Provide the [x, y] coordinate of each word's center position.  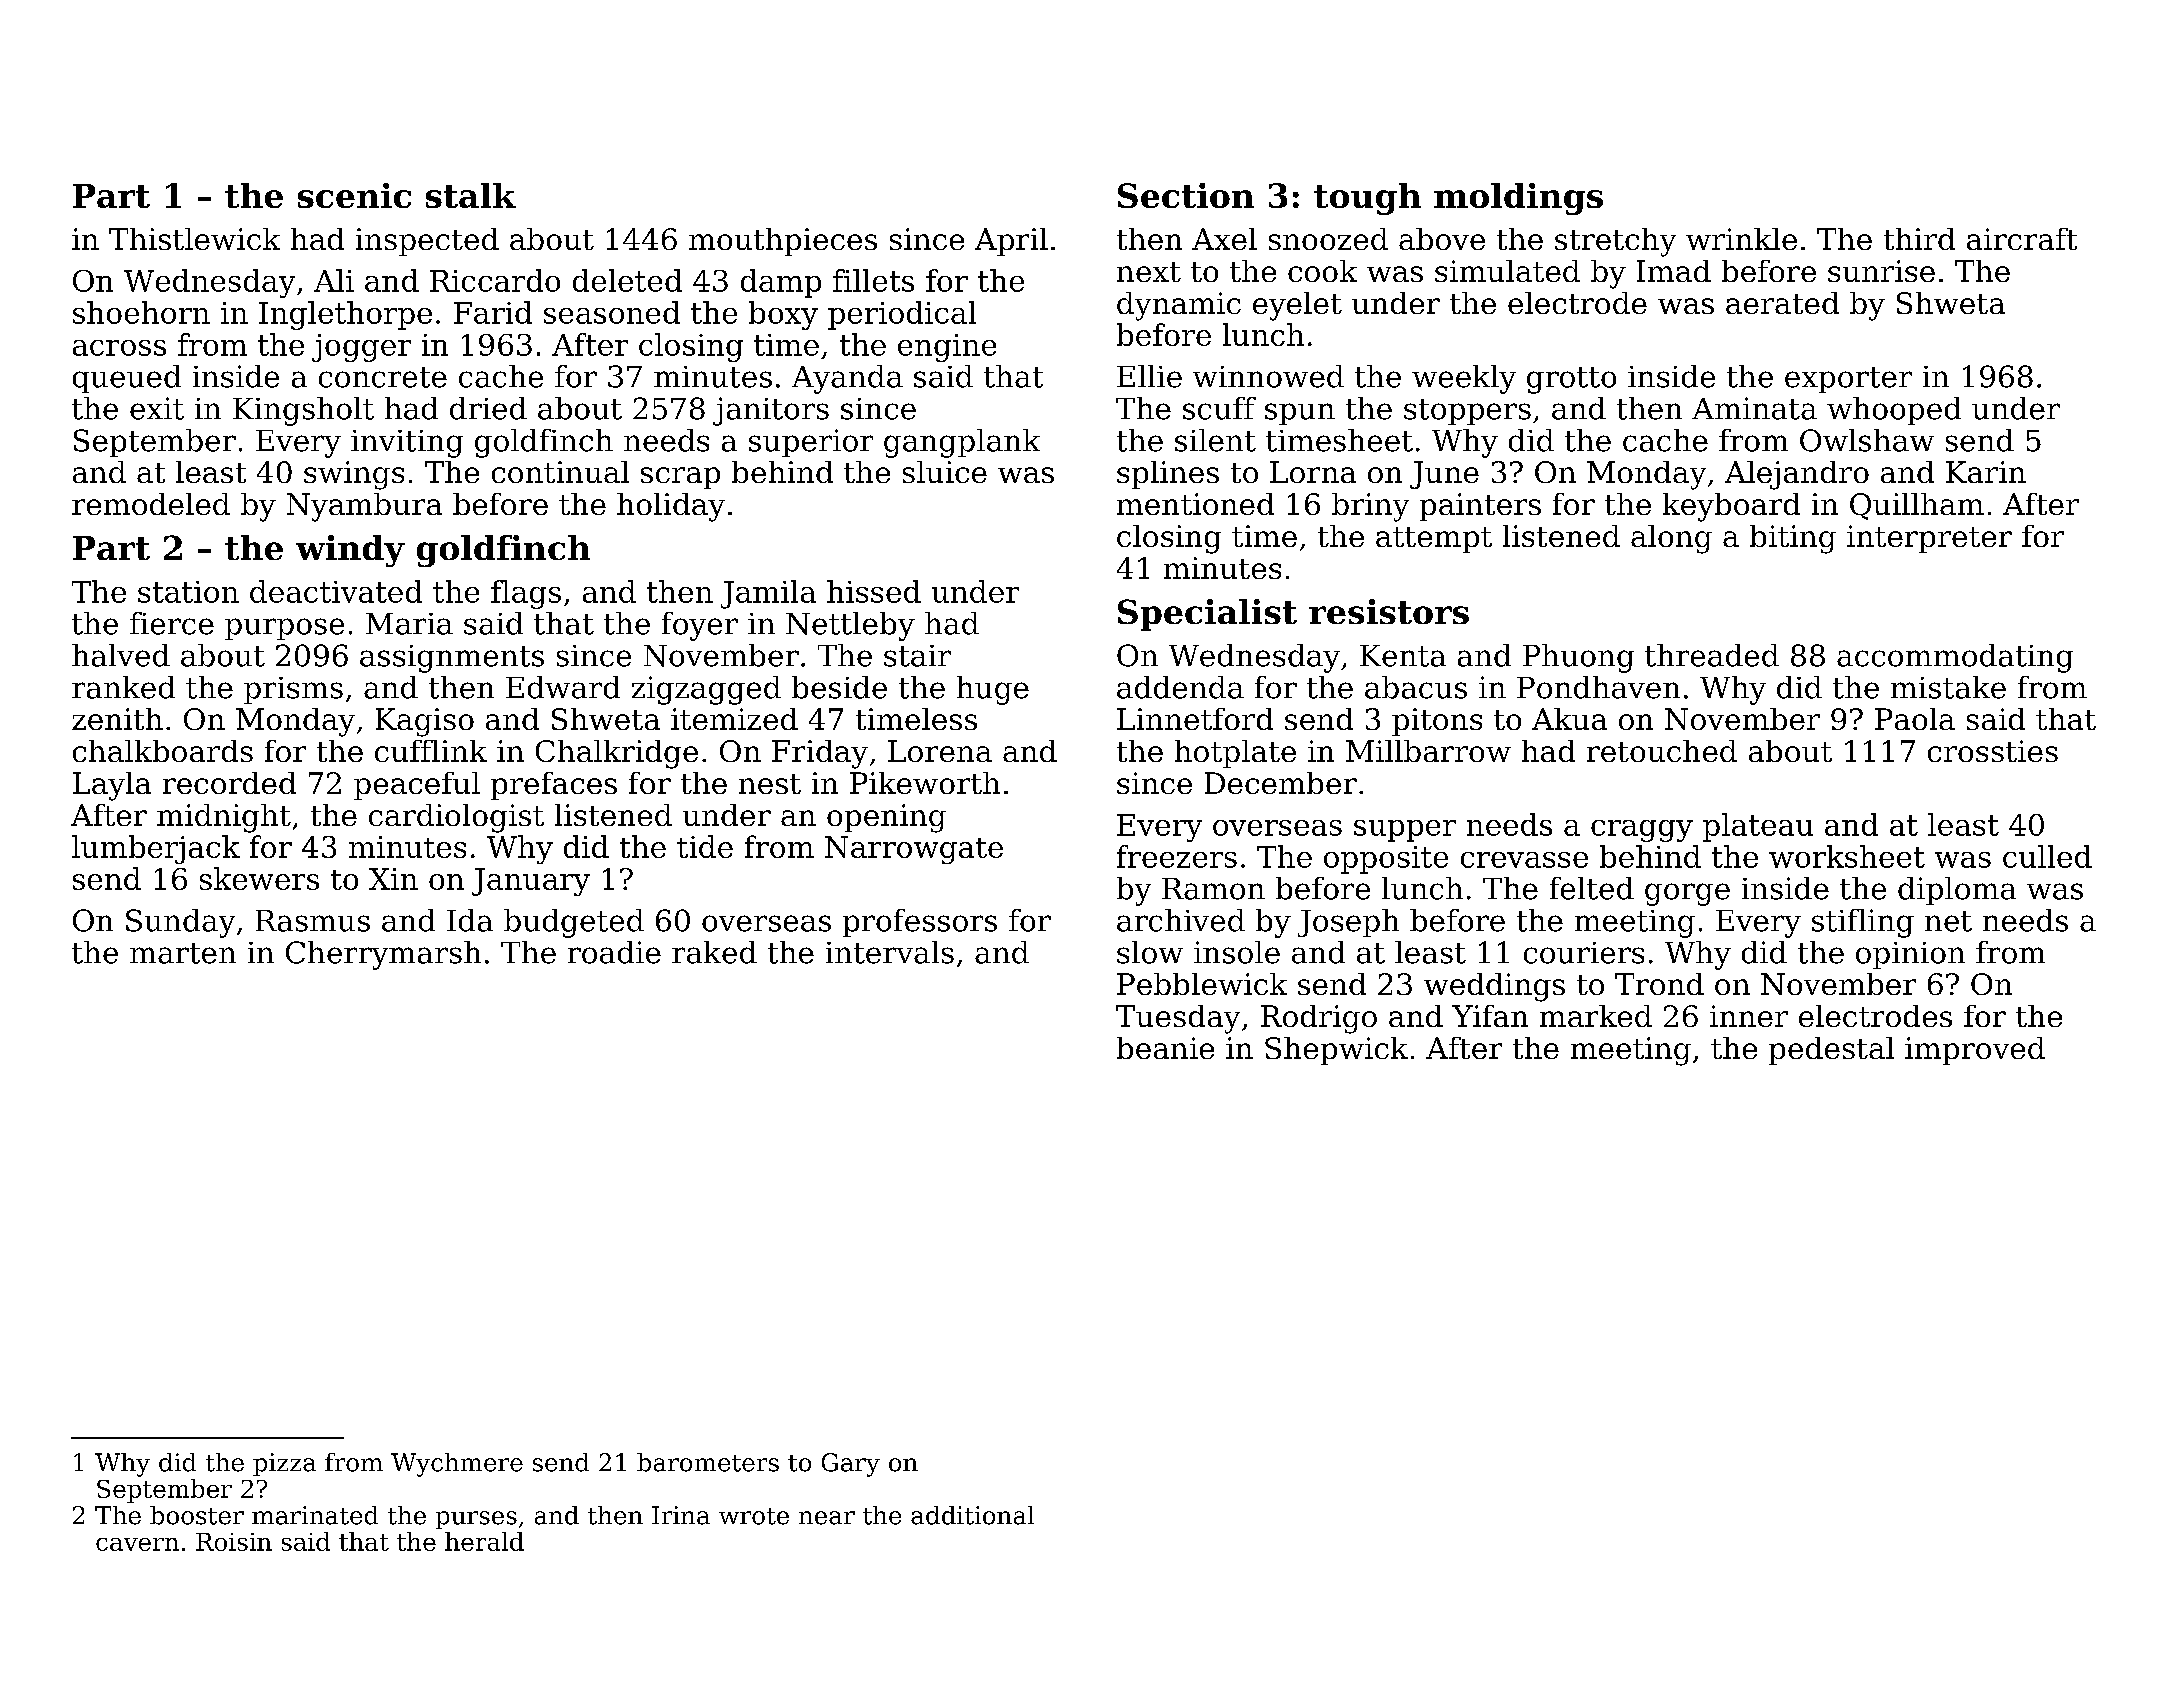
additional [972, 1515]
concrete [383, 377]
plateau [1758, 827]
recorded [229, 783]
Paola [1915, 719]
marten [183, 953]
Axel [1224, 239]
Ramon [1213, 889]
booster [197, 1515]
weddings [1494, 987]
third [1919, 239]
